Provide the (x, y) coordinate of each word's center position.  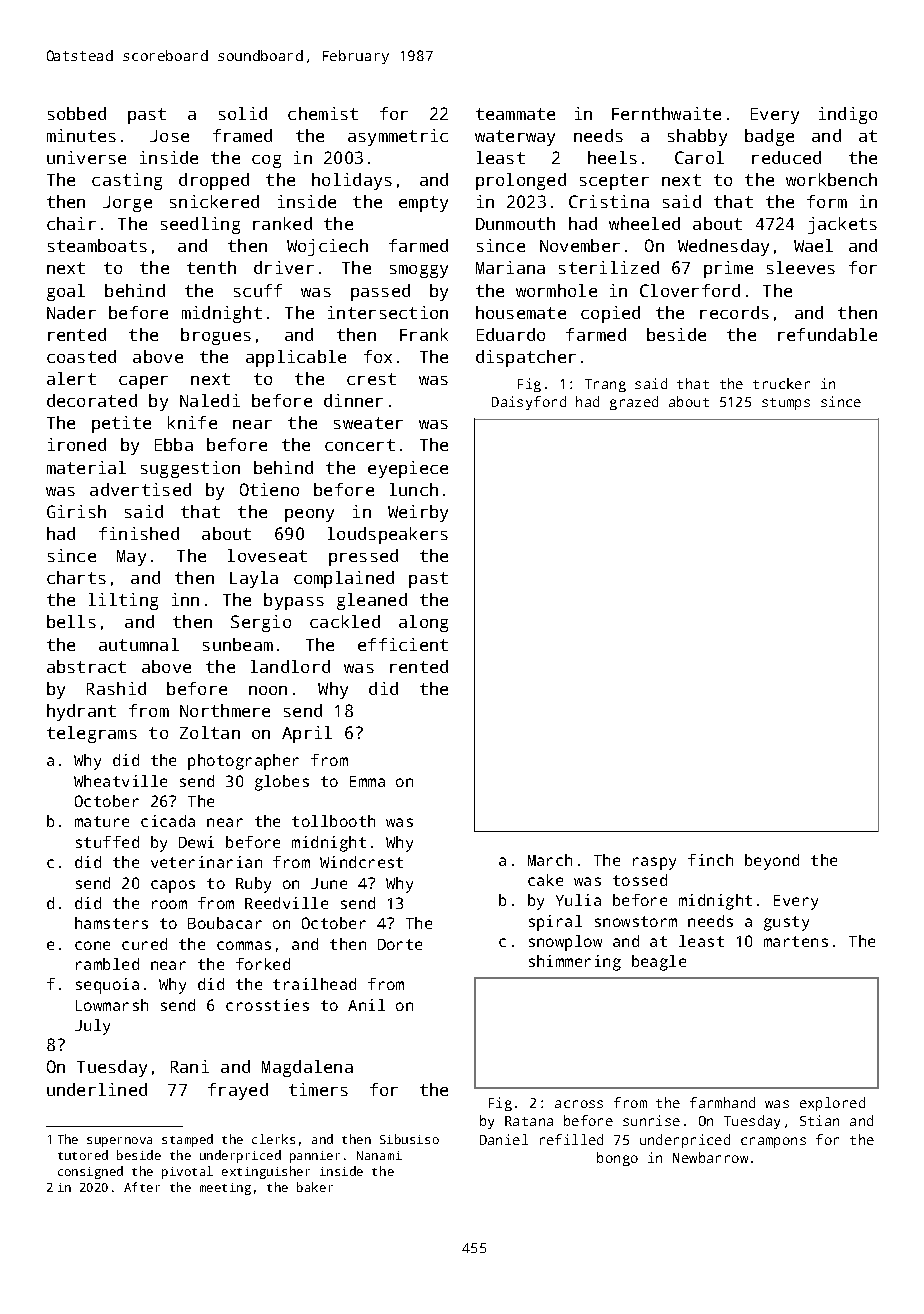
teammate (515, 114)
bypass (294, 601)
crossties (267, 1005)
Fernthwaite (666, 113)
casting (127, 181)
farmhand (722, 1102)
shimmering (575, 963)
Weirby (418, 513)
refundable (827, 334)
